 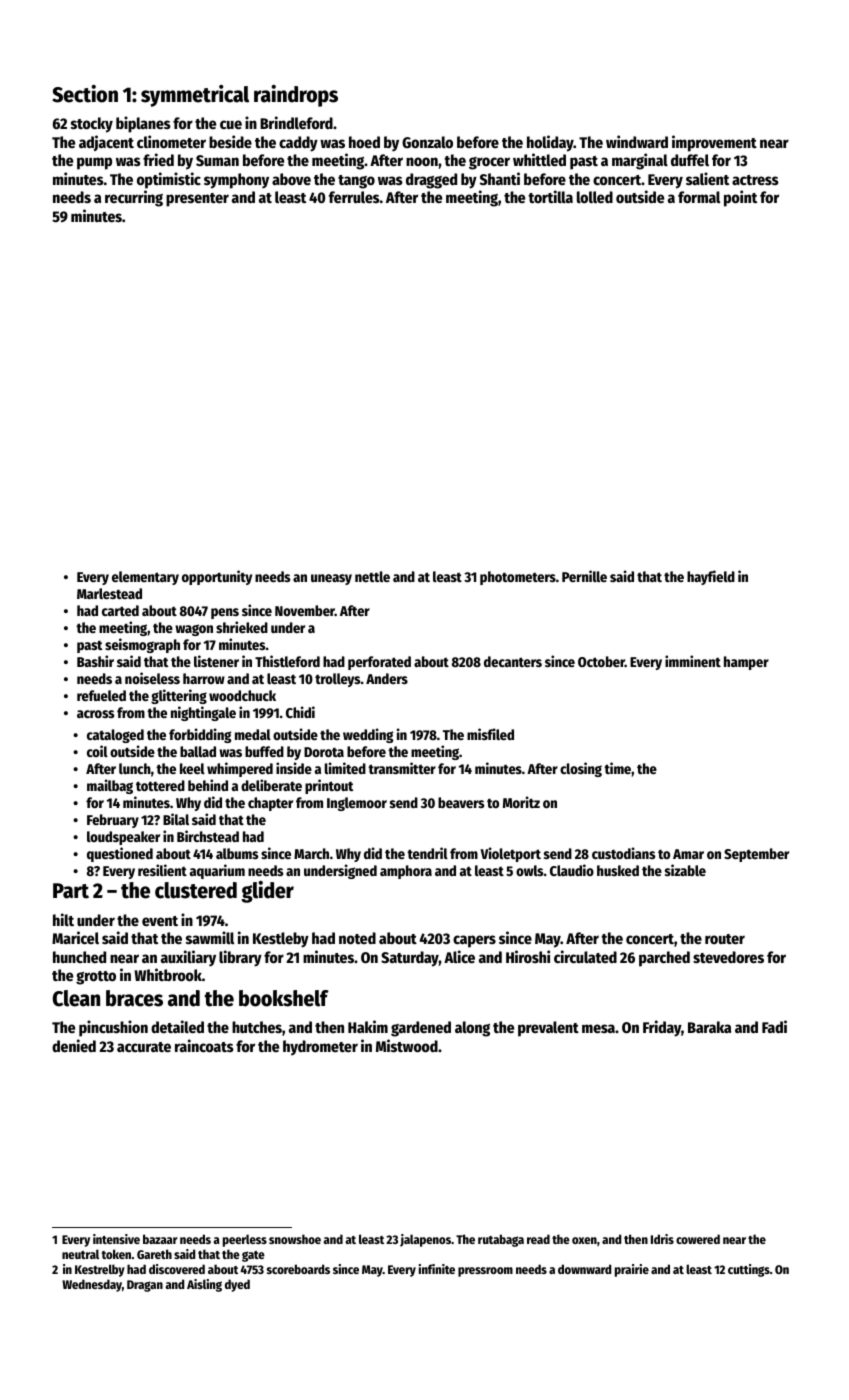 What do you see at coordinates (74, 1045) in the page?
I see `denied` at bounding box center [74, 1045].
